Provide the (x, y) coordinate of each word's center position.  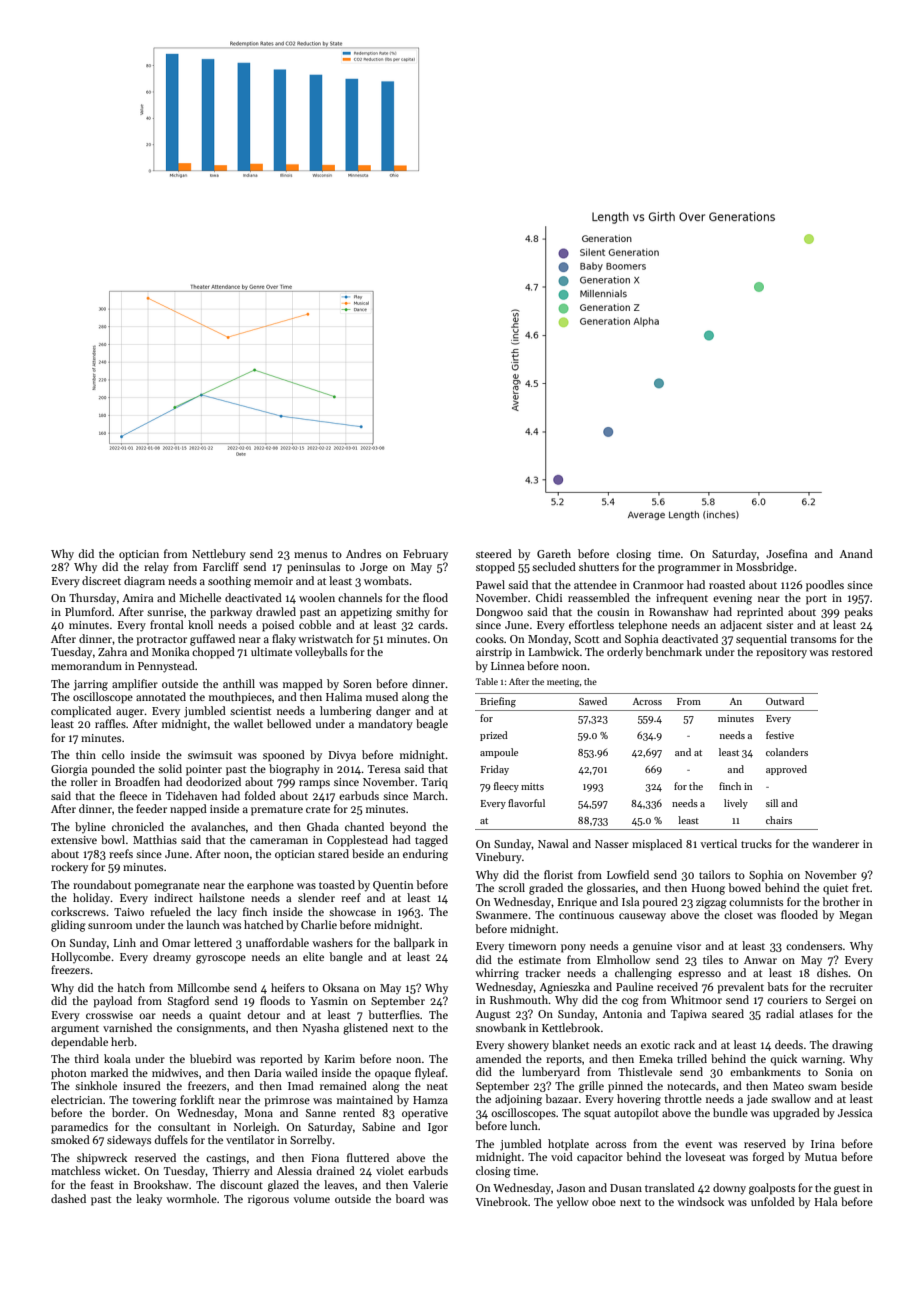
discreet (101, 580)
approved (786, 770)
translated (670, 1187)
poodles (825, 586)
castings (226, 1159)
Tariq (434, 783)
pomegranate (167, 887)
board (410, 1198)
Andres (363, 553)
